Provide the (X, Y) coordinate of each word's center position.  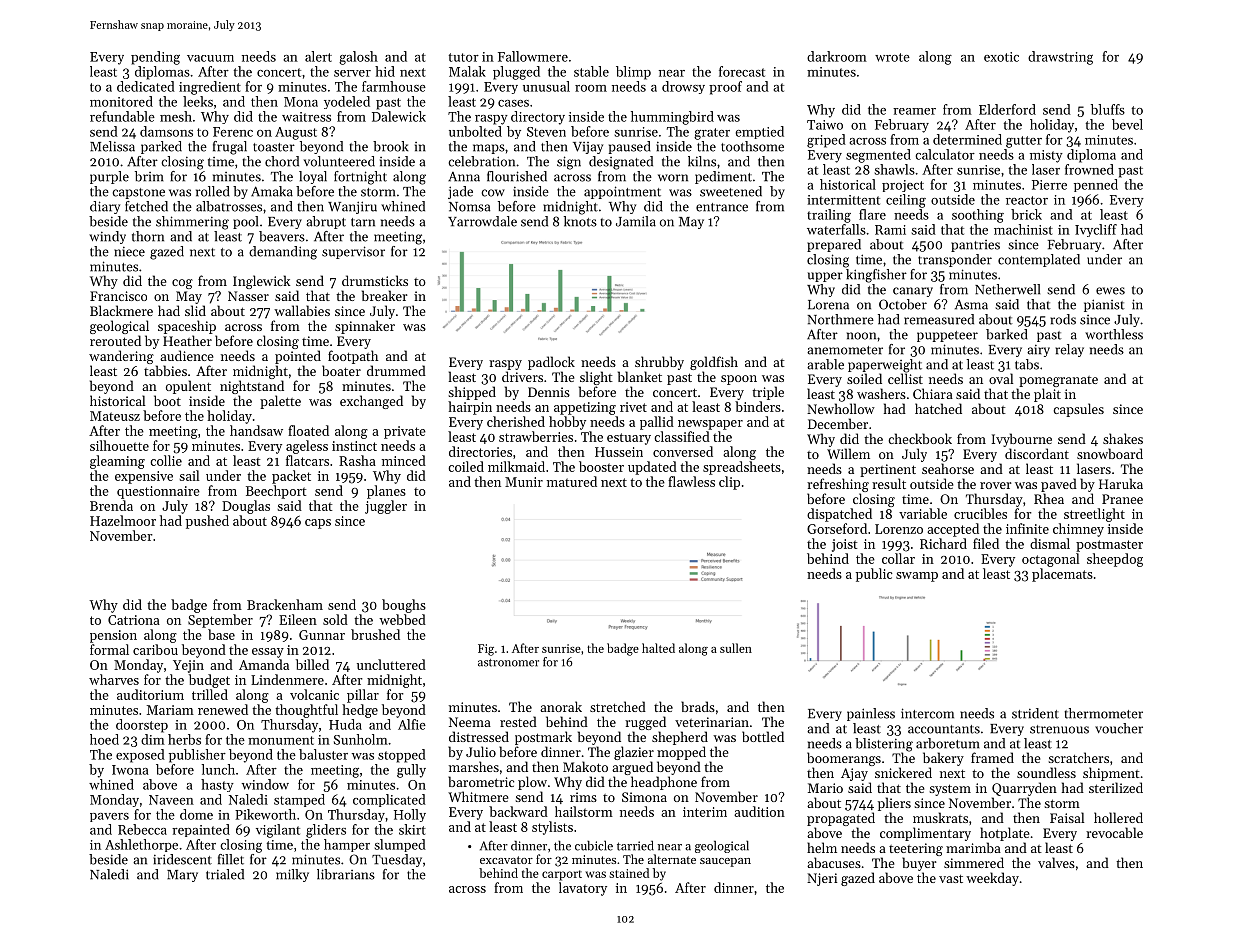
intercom (927, 713)
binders (758, 406)
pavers (109, 817)
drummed (396, 370)
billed (312, 664)
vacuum (210, 58)
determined (967, 139)
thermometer (1103, 713)
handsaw (256, 430)
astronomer (508, 663)
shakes (1123, 438)
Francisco (118, 296)
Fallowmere (533, 56)
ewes (1110, 291)
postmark (543, 738)
